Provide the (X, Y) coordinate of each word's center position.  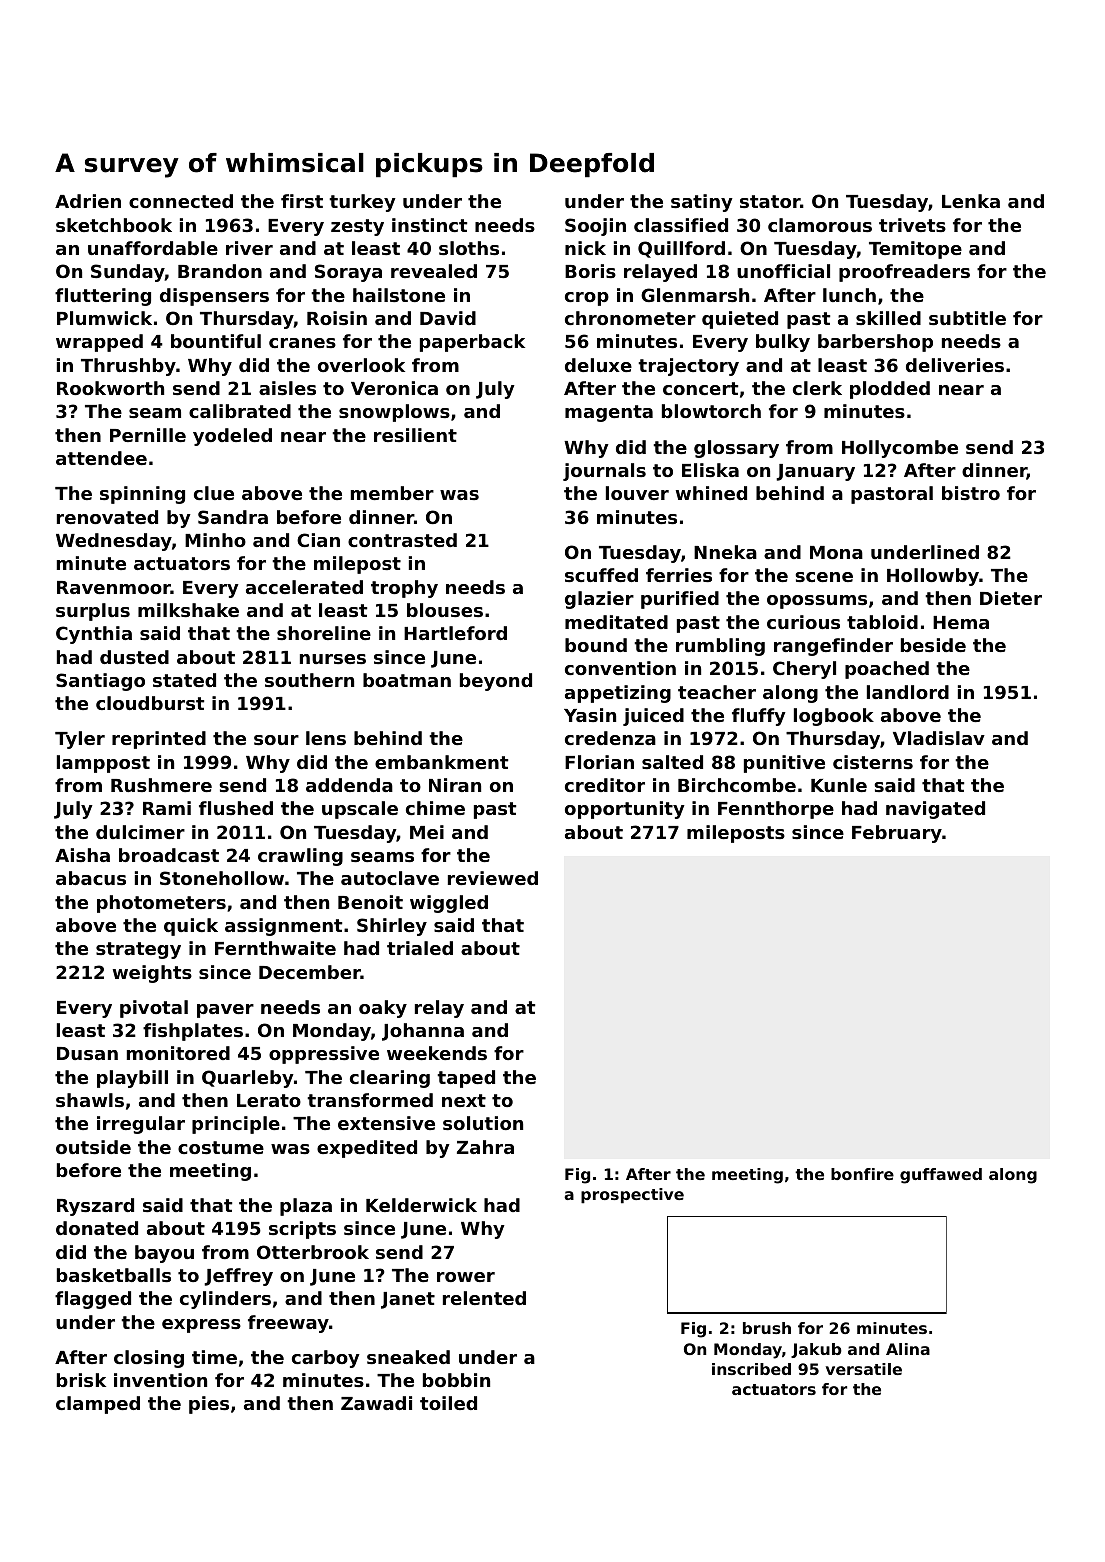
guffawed (941, 1176)
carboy (326, 1359)
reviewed (493, 878)
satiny (702, 203)
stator (770, 201)
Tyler (80, 740)
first (302, 201)
